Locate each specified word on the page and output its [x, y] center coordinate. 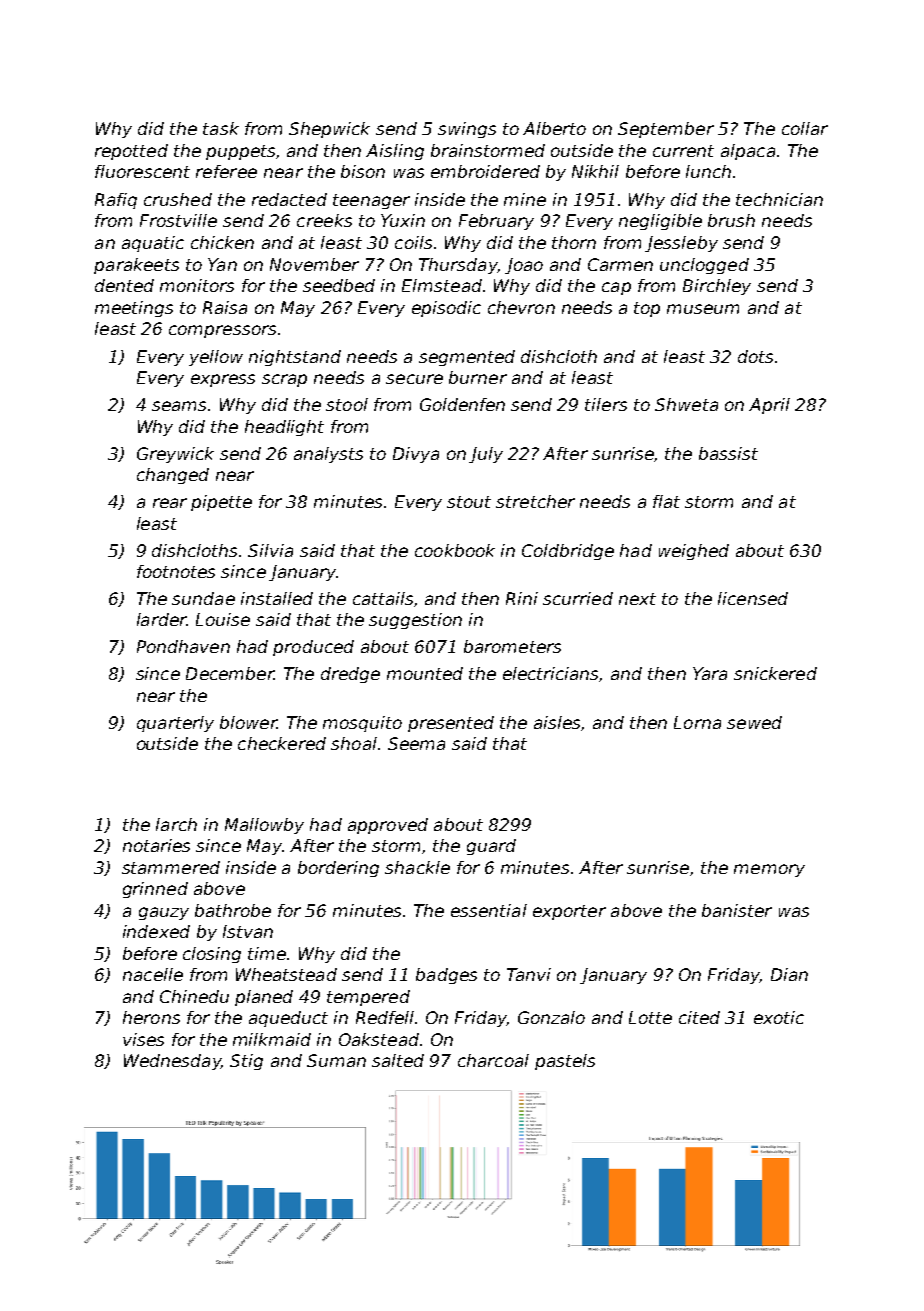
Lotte [650, 1017]
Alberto [554, 128]
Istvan [248, 931]
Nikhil [595, 171]
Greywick [175, 455]
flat [666, 501]
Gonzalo [551, 1017]
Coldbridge [568, 552]
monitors [197, 285]
